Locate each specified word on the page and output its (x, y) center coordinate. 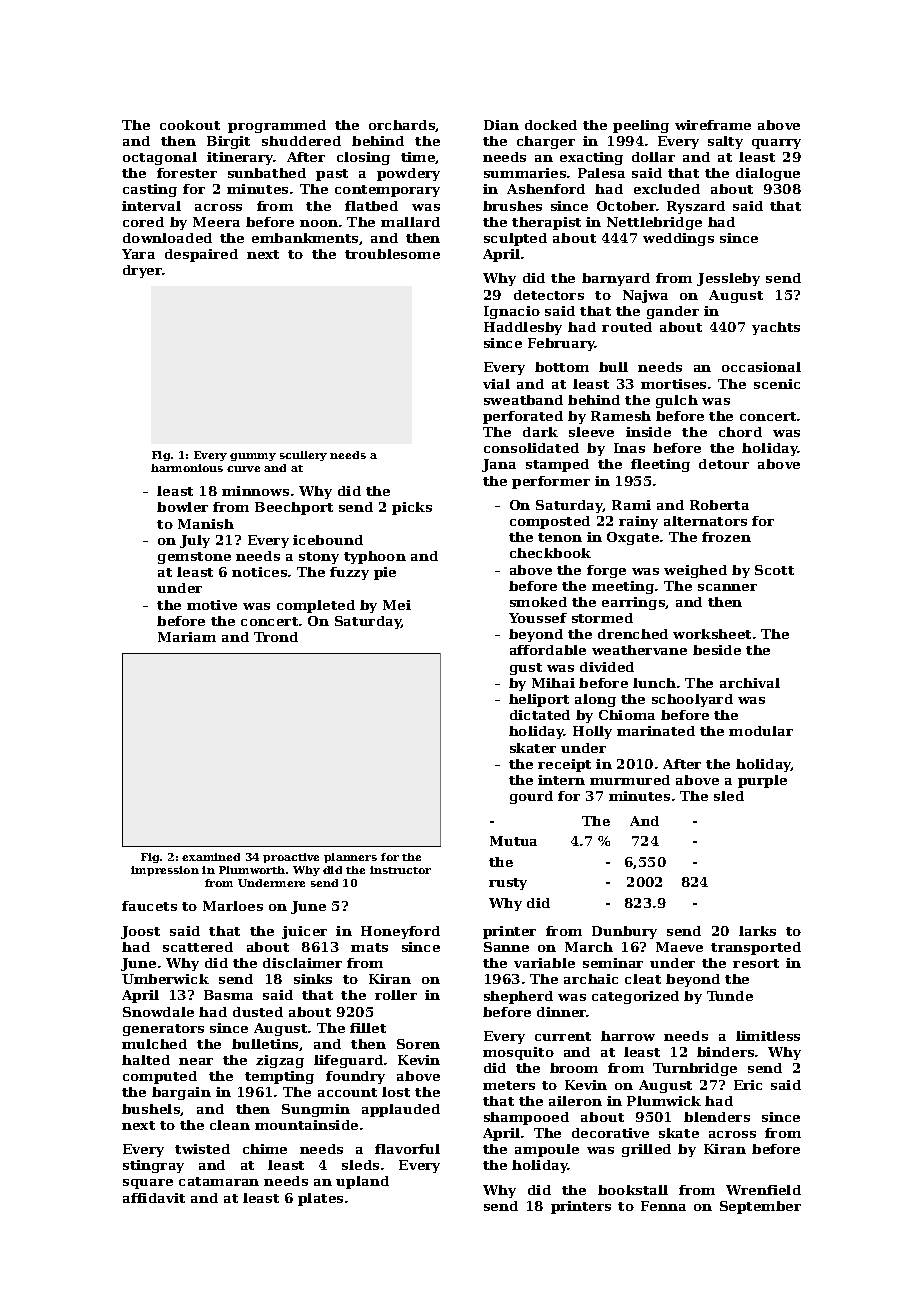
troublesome (392, 254)
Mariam (187, 637)
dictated (540, 715)
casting (150, 190)
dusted (258, 1012)
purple (762, 781)
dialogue (768, 174)
